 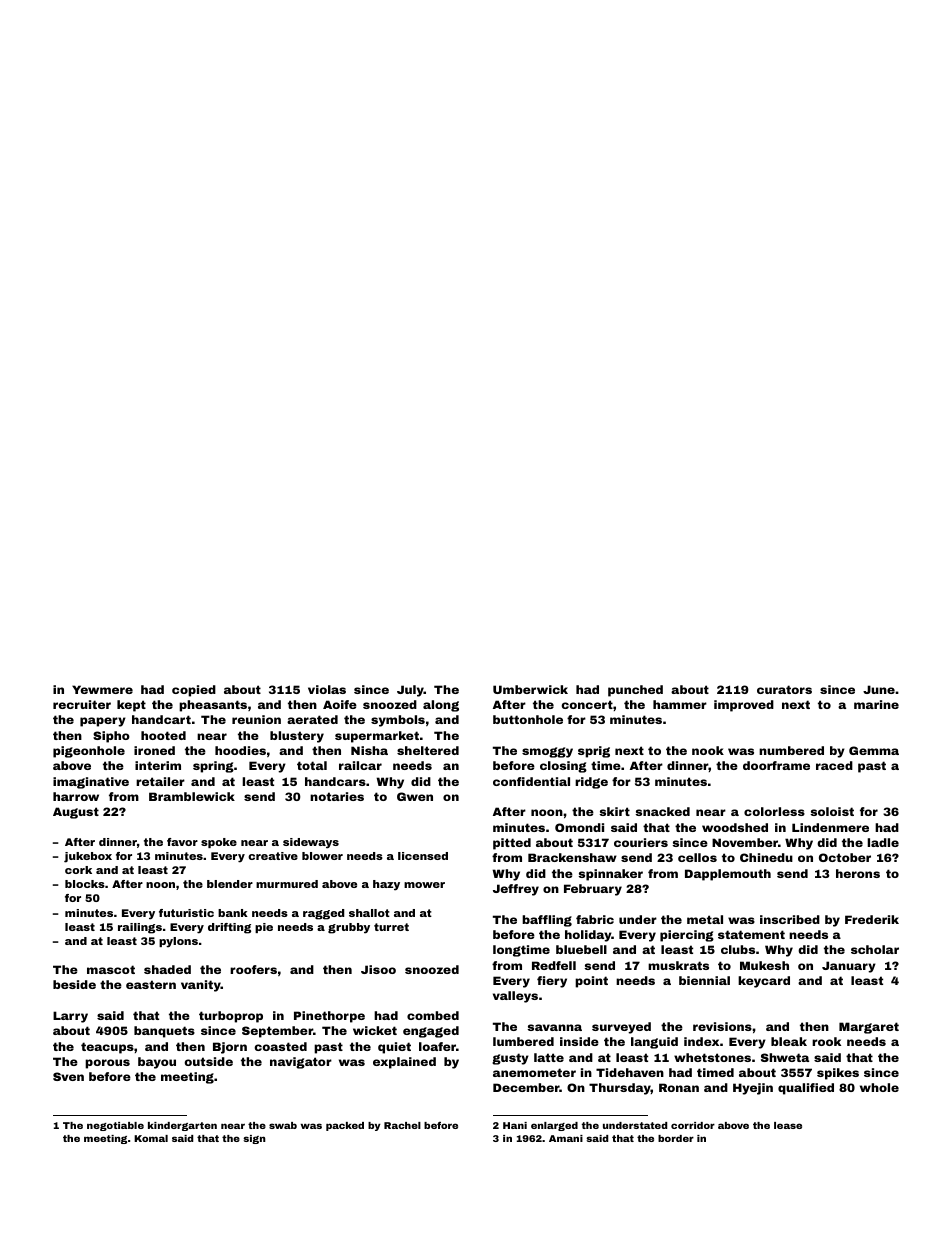 What do you see at coordinates (431, 1032) in the page?
I see `engaged` at bounding box center [431, 1032].
